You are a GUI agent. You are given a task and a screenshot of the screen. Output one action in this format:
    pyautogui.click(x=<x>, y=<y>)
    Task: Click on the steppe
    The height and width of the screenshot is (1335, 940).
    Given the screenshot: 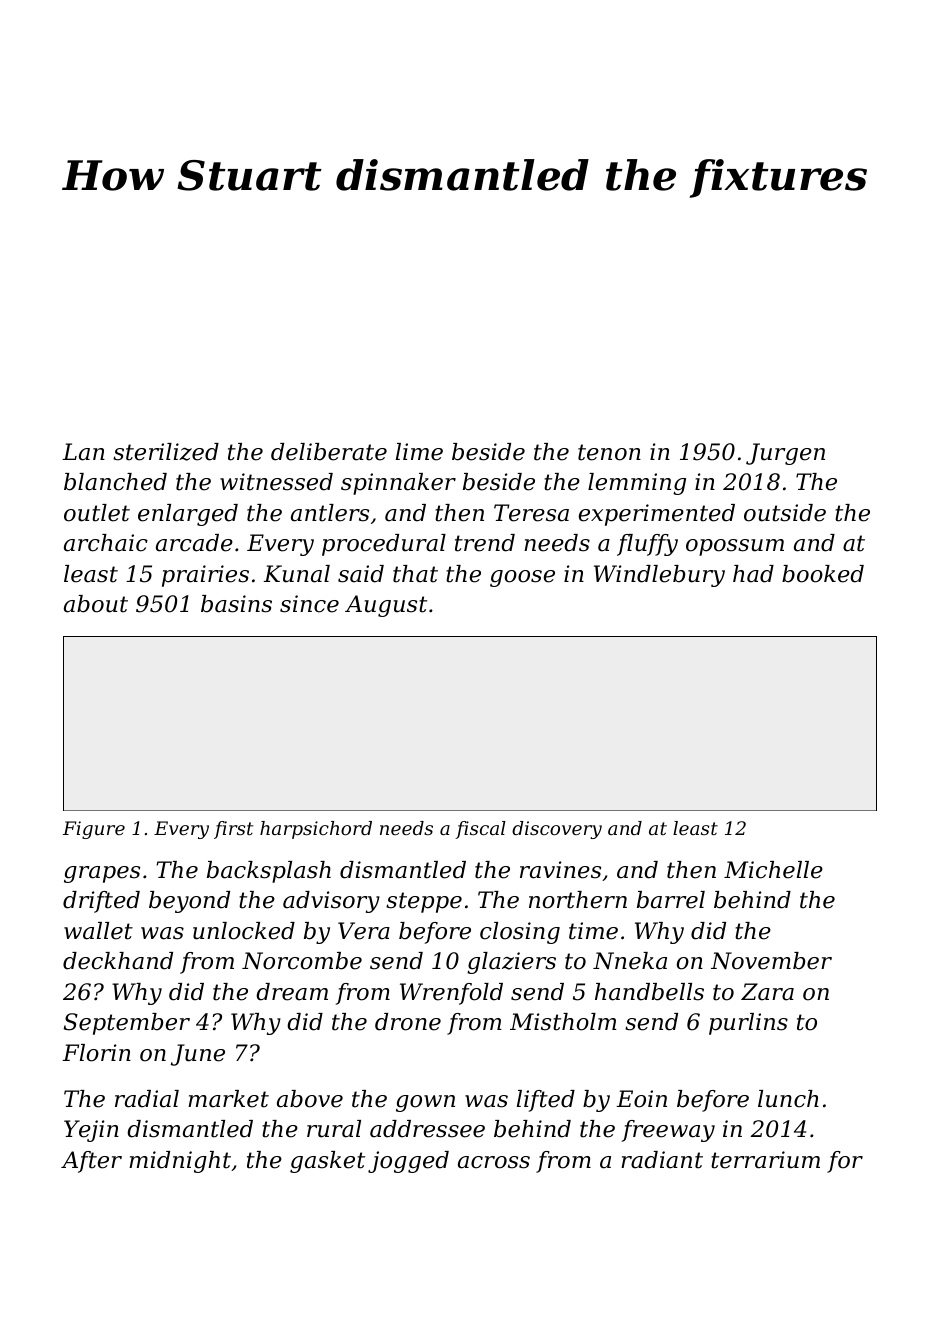 What is the action you would take?
    pyautogui.click(x=424, y=902)
